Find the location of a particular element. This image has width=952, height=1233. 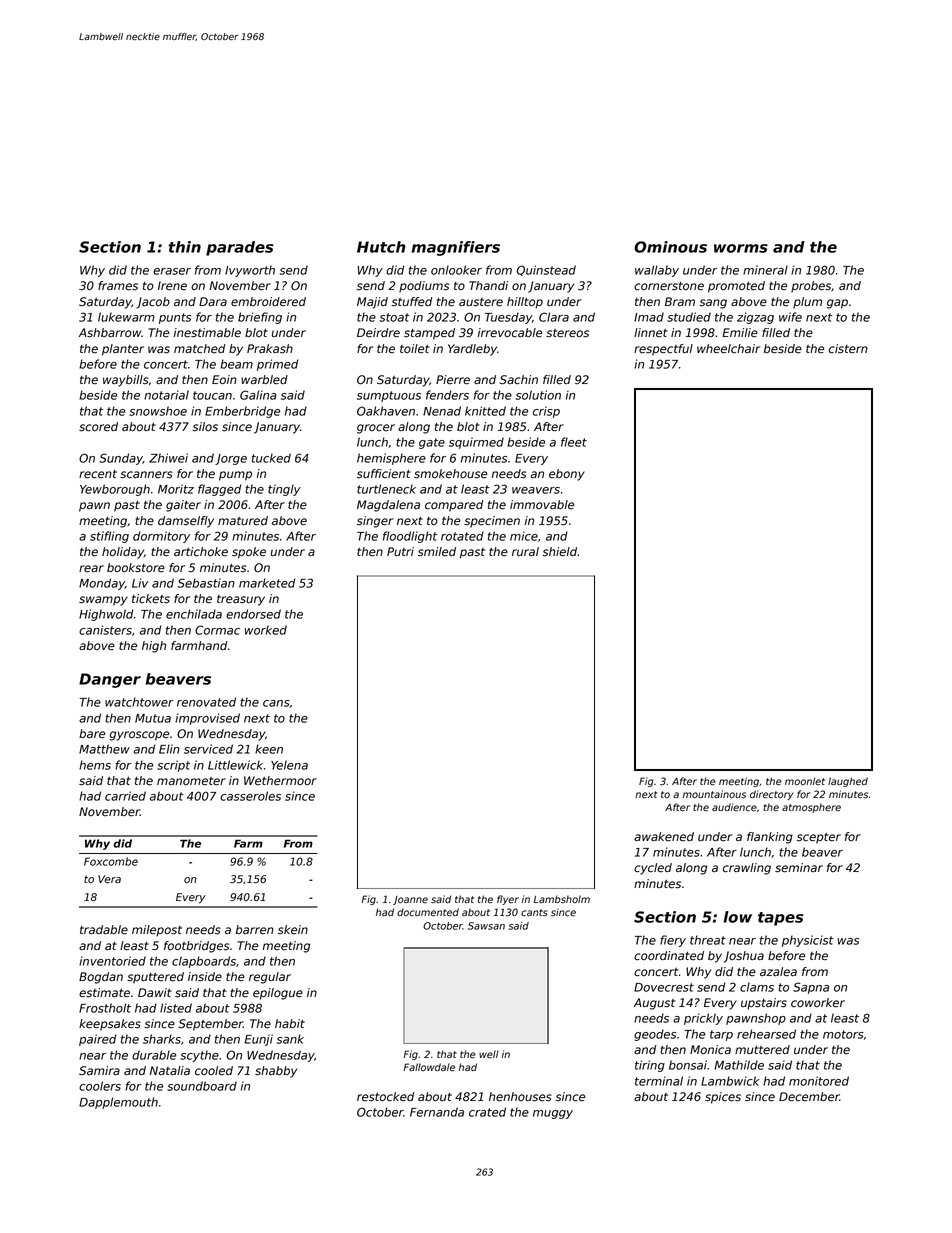

Majid is located at coordinates (372, 303).
